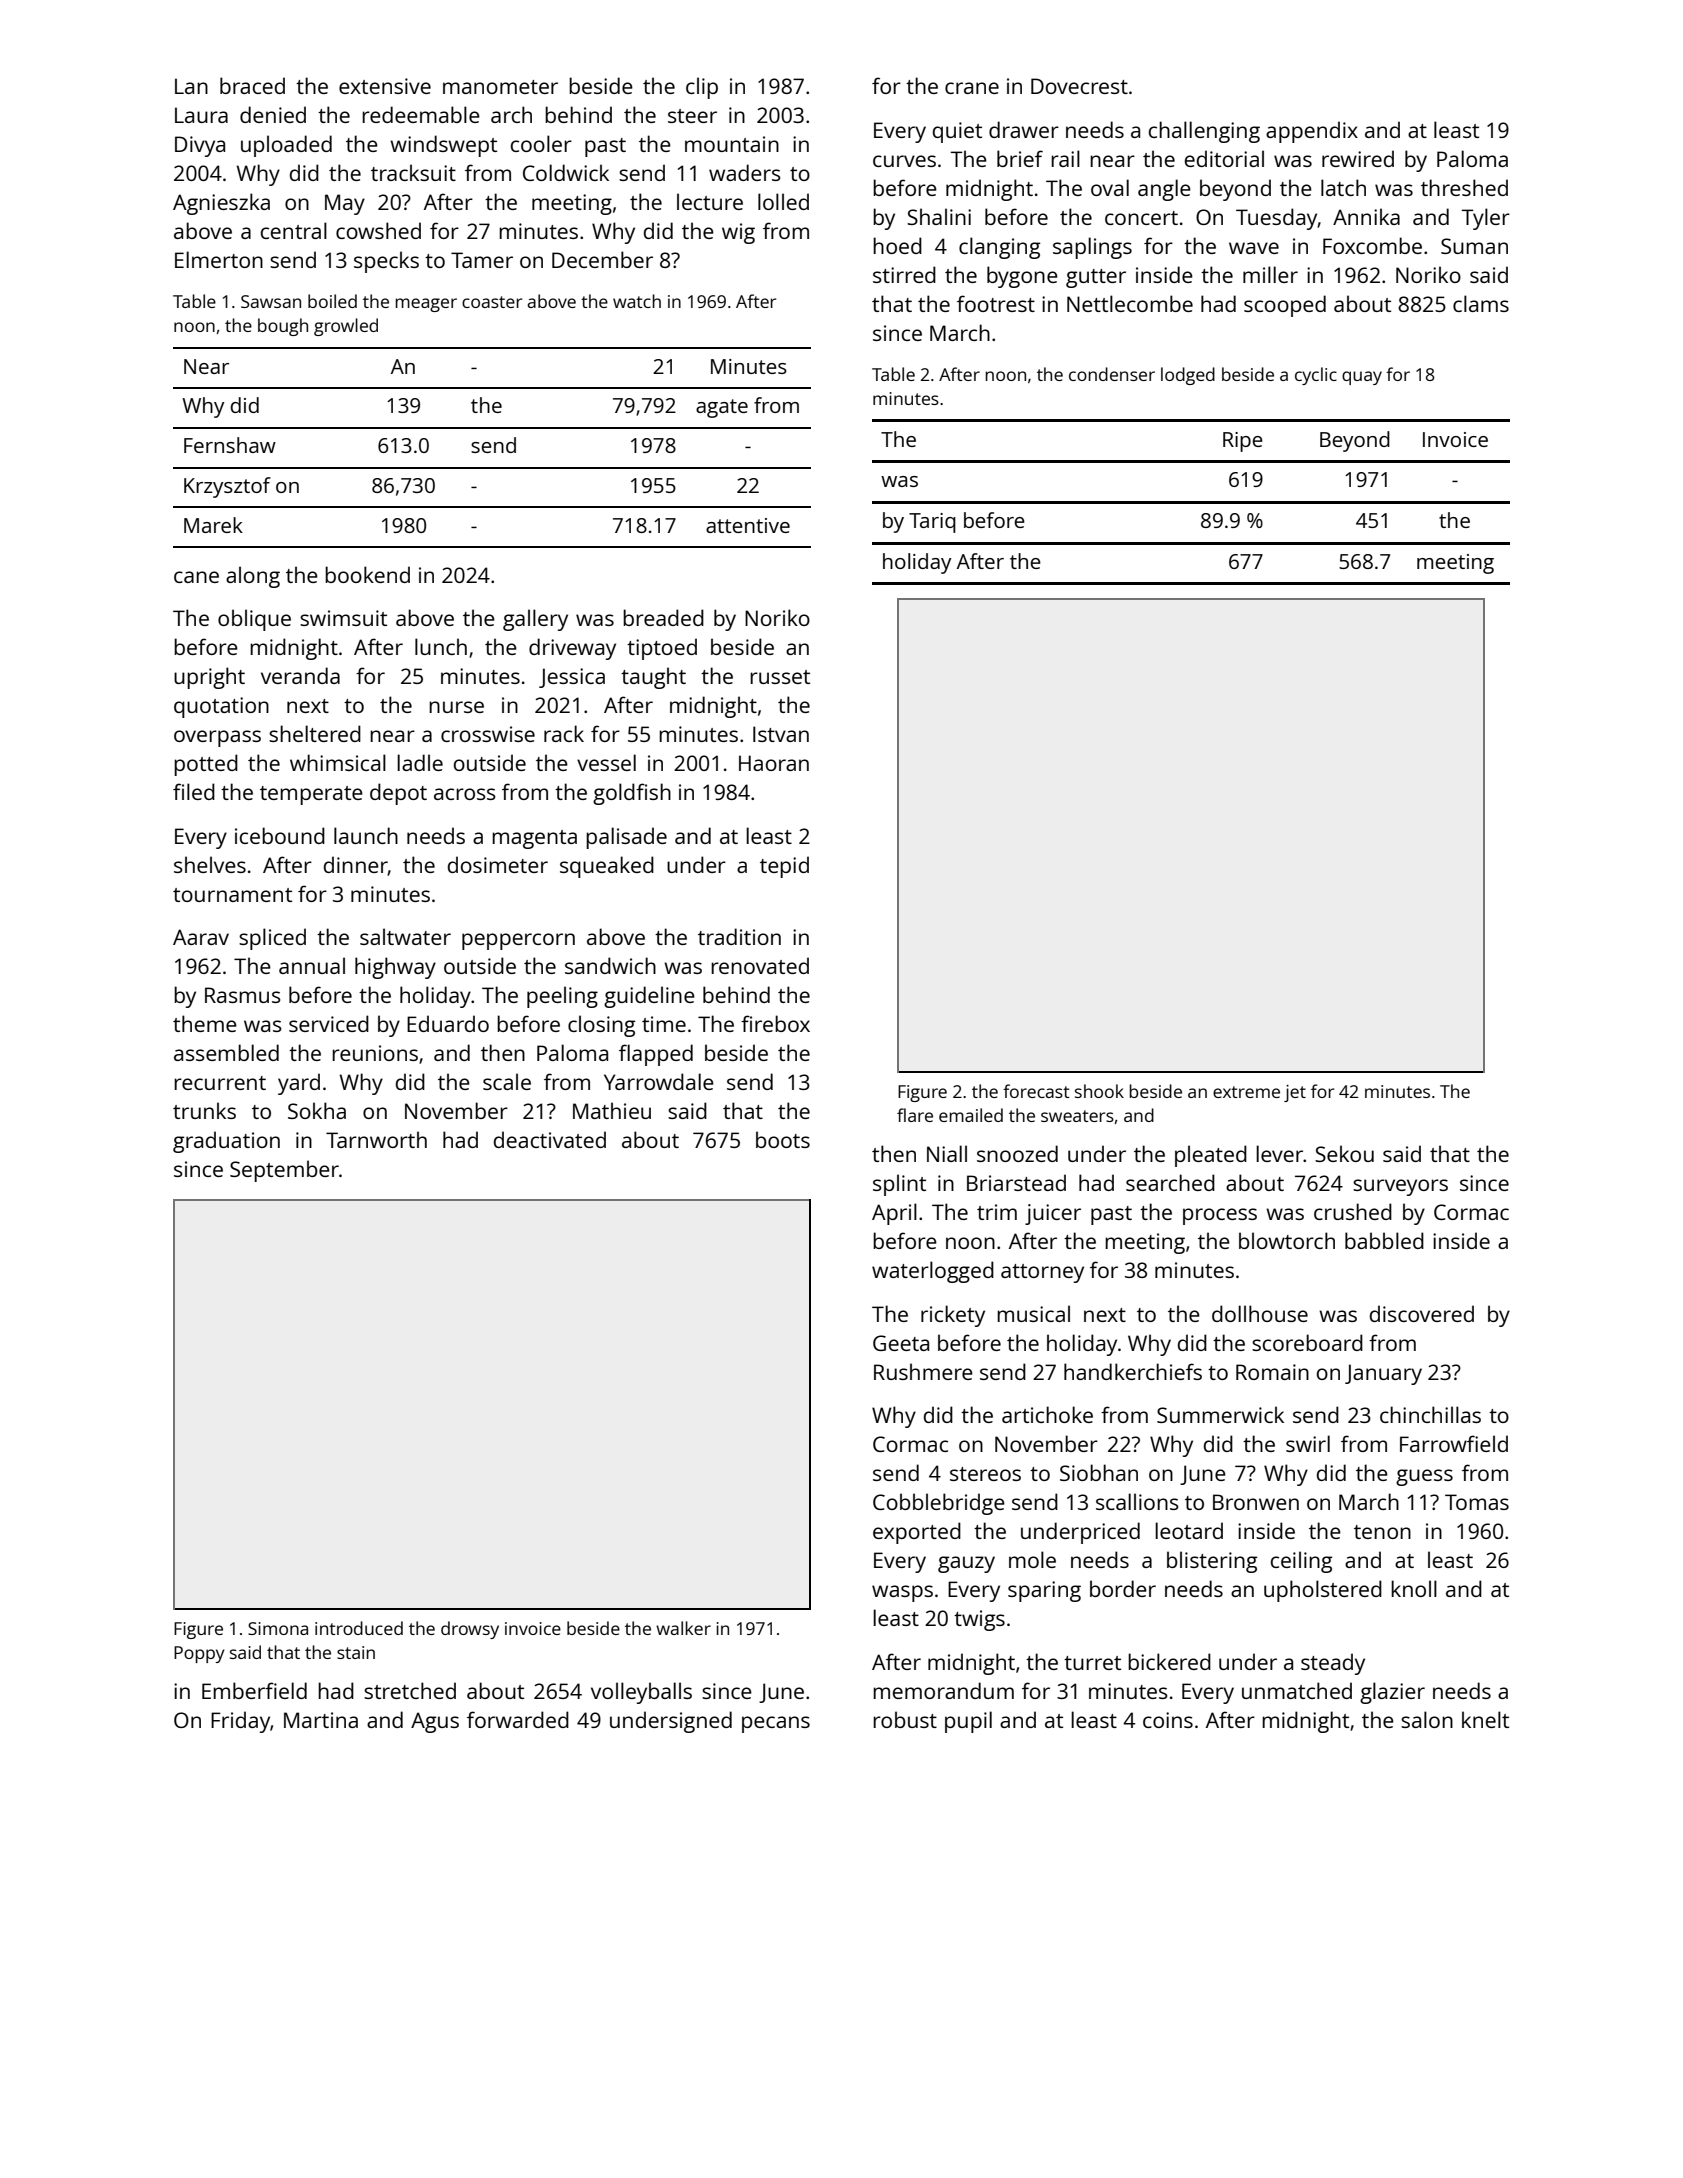 This screenshot has height=2178, width=1683. I want to click on crane, so click(972, 88).
